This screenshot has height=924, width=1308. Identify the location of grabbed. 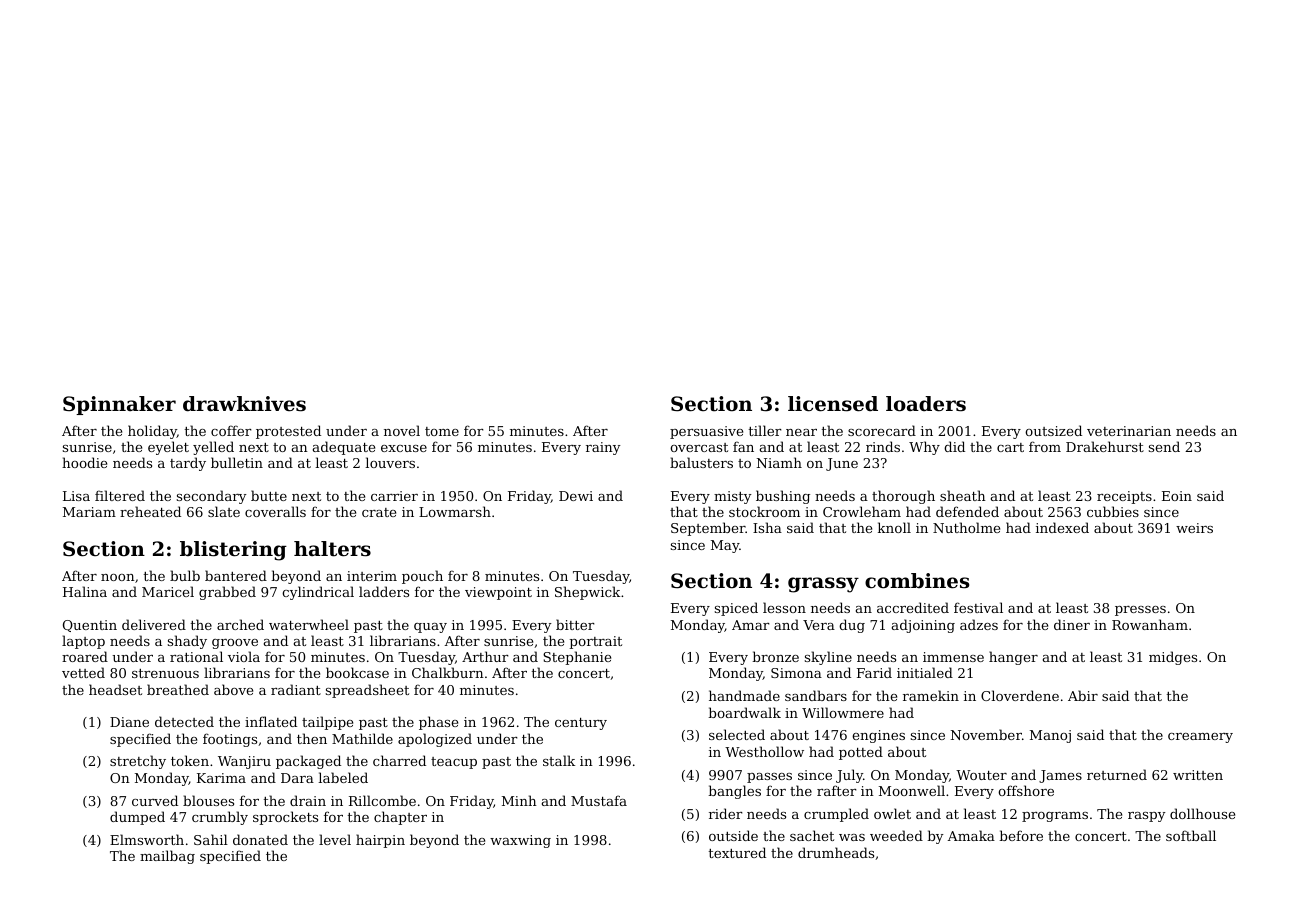
(227, 593).
